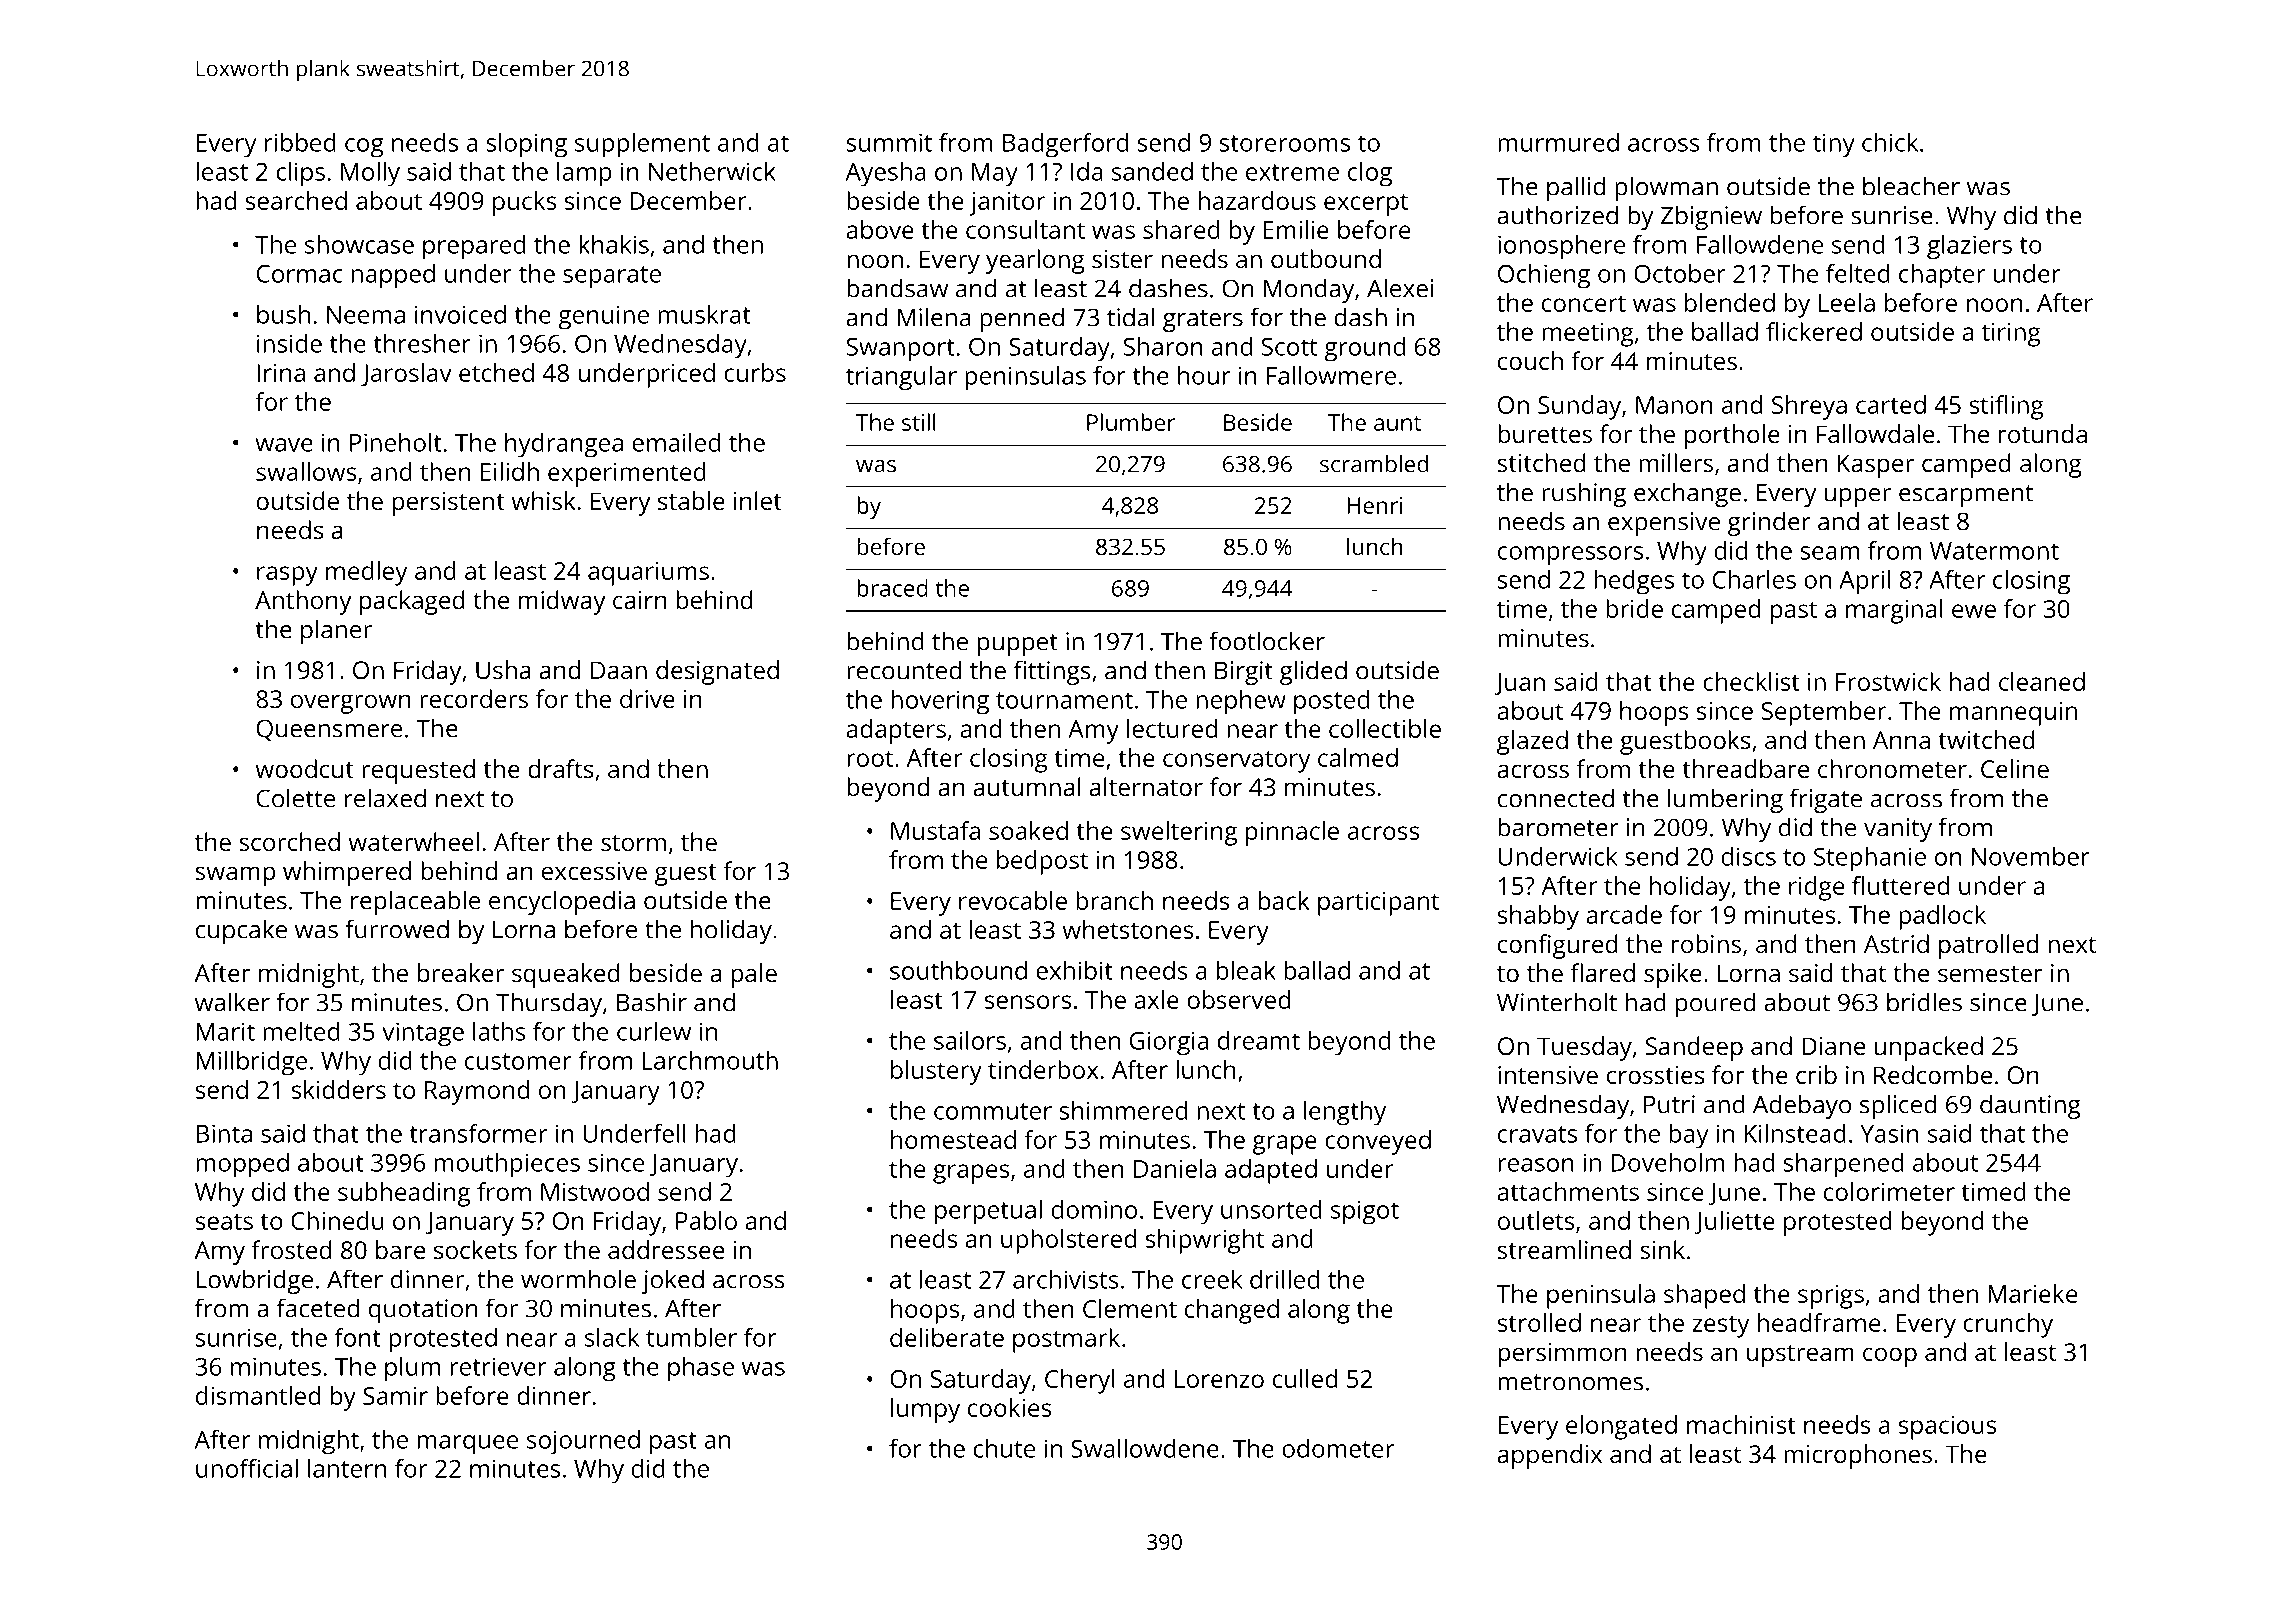  Describe the element at coordinates (232, 1002) in the screenshot. I see `walker` at that location.
